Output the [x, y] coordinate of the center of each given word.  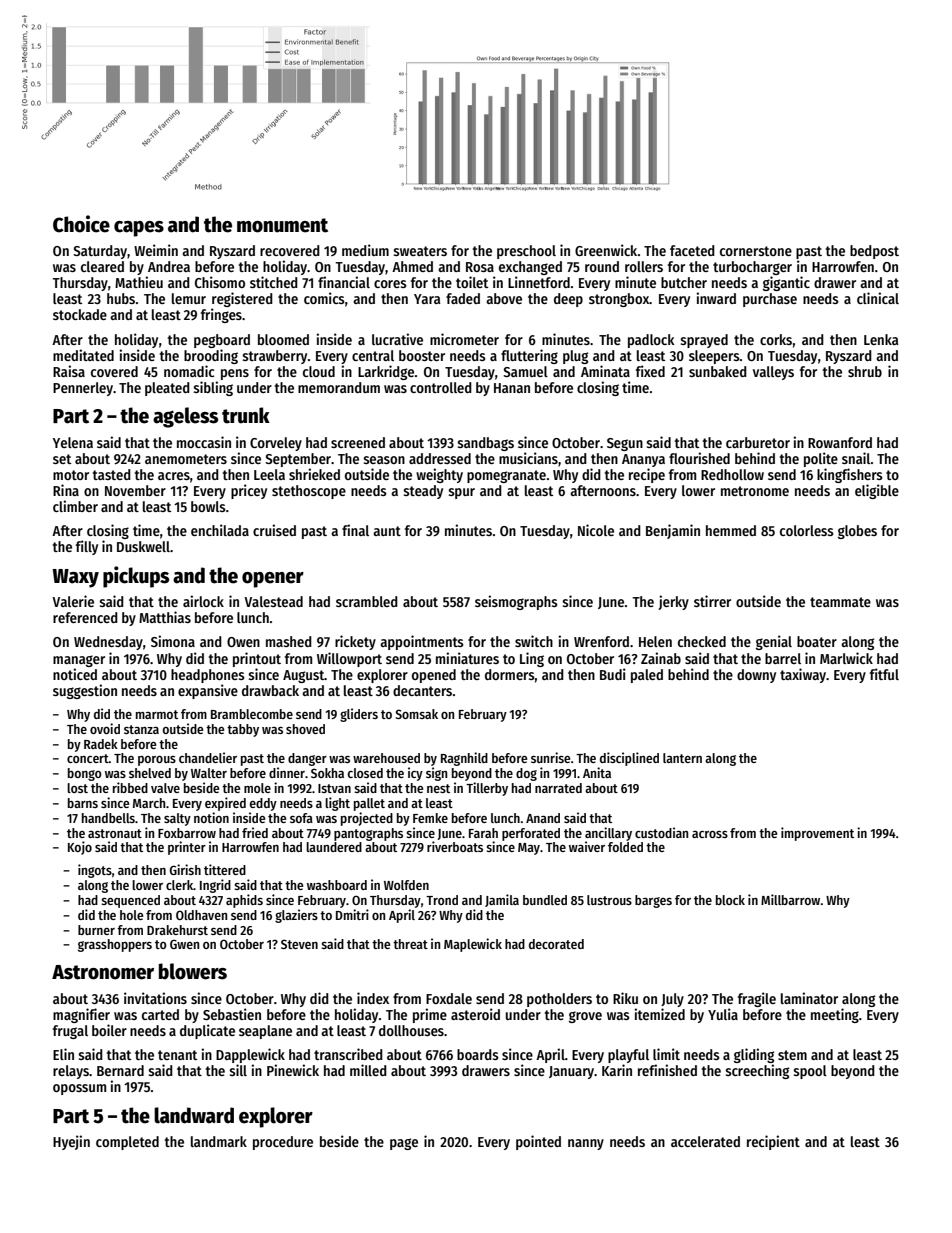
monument [282, 225]
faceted [692, 250]
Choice [81, 224]
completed [127, 1143]
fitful [884, 674]
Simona [173, 641]
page [404, 1144]
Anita [597, 772]
